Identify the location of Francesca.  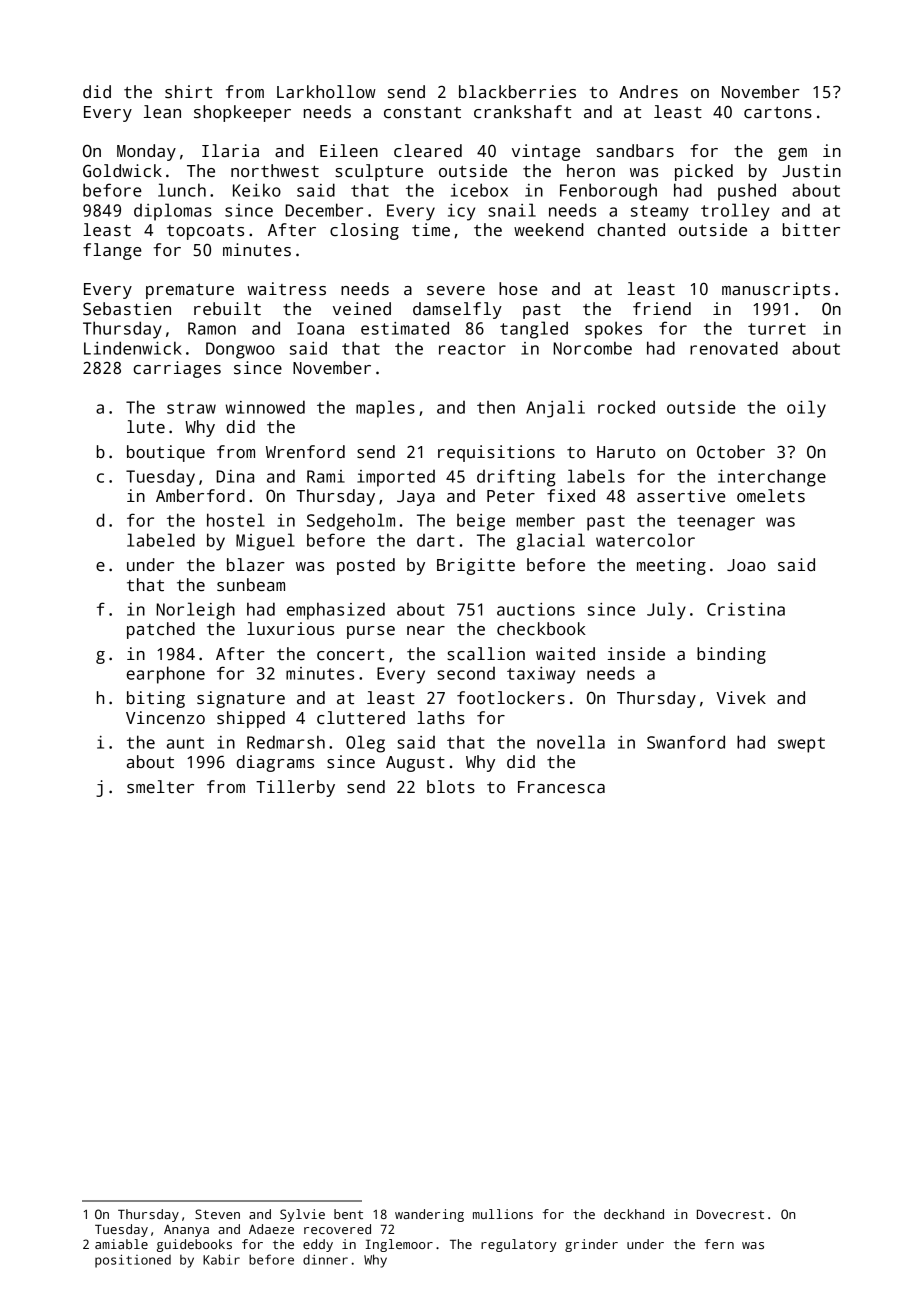
(561, 787).
